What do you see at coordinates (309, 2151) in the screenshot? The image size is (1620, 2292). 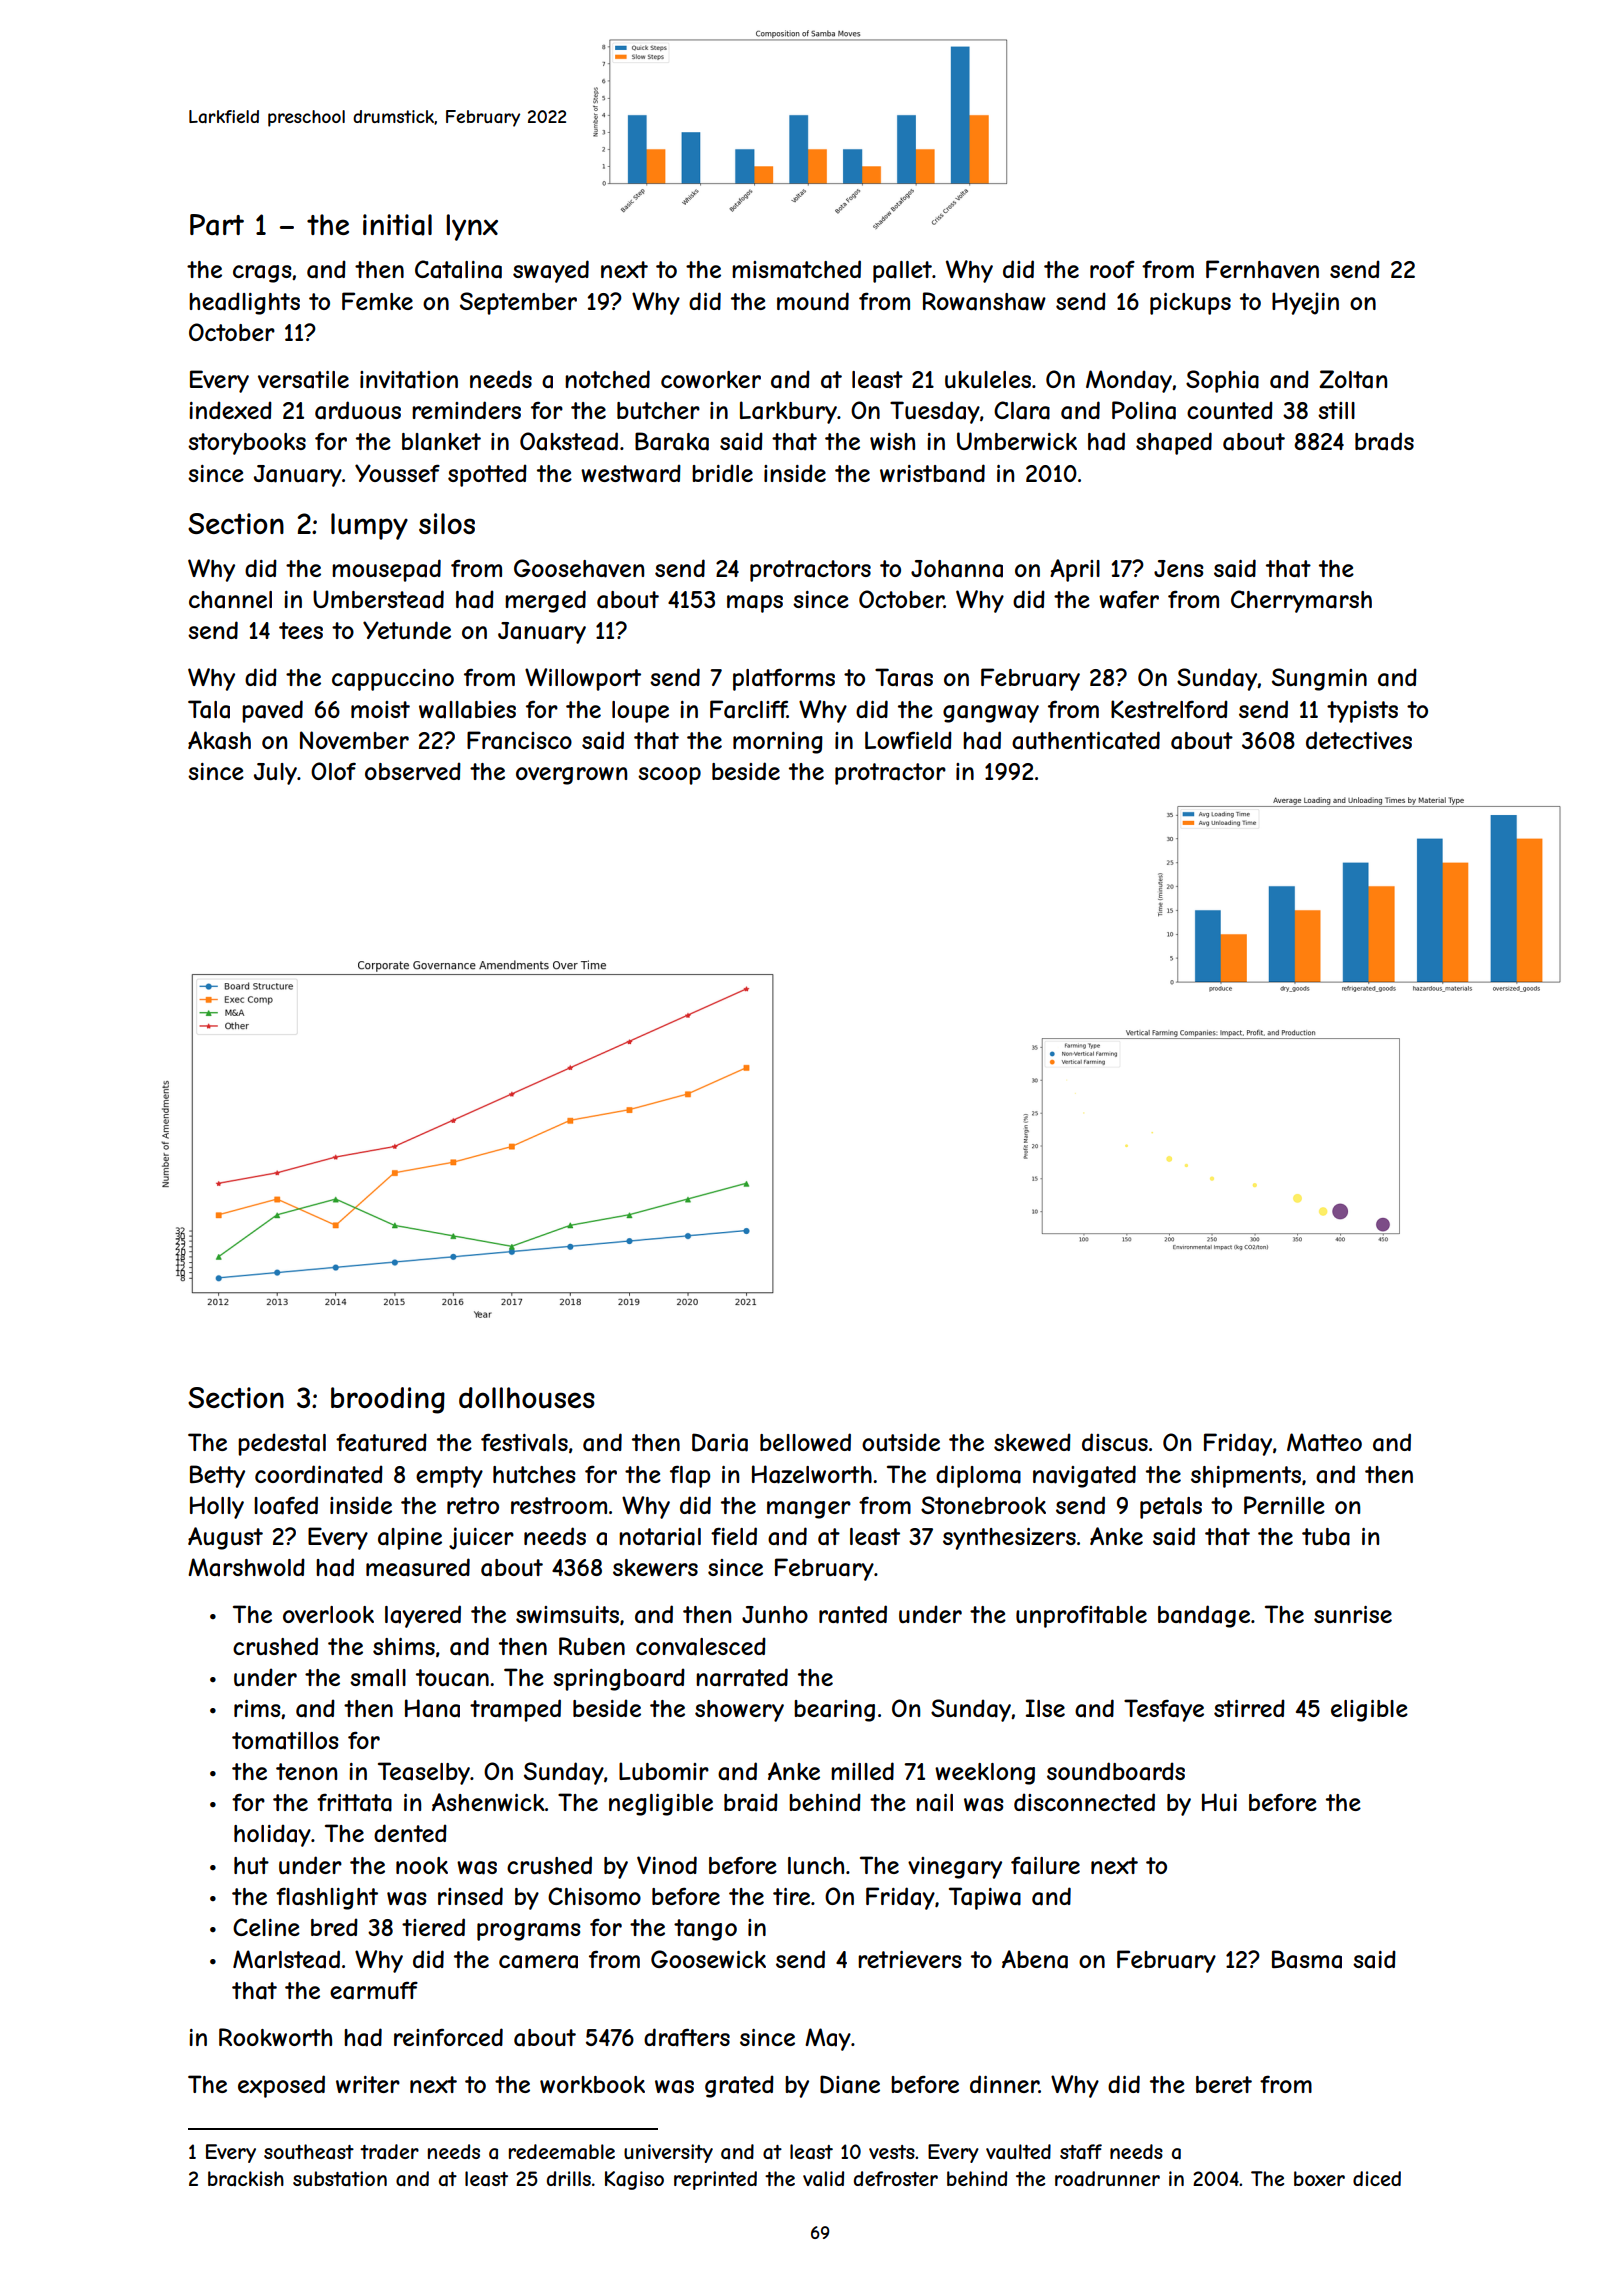 I see `southeast` at bounding box center [309, 2151].
